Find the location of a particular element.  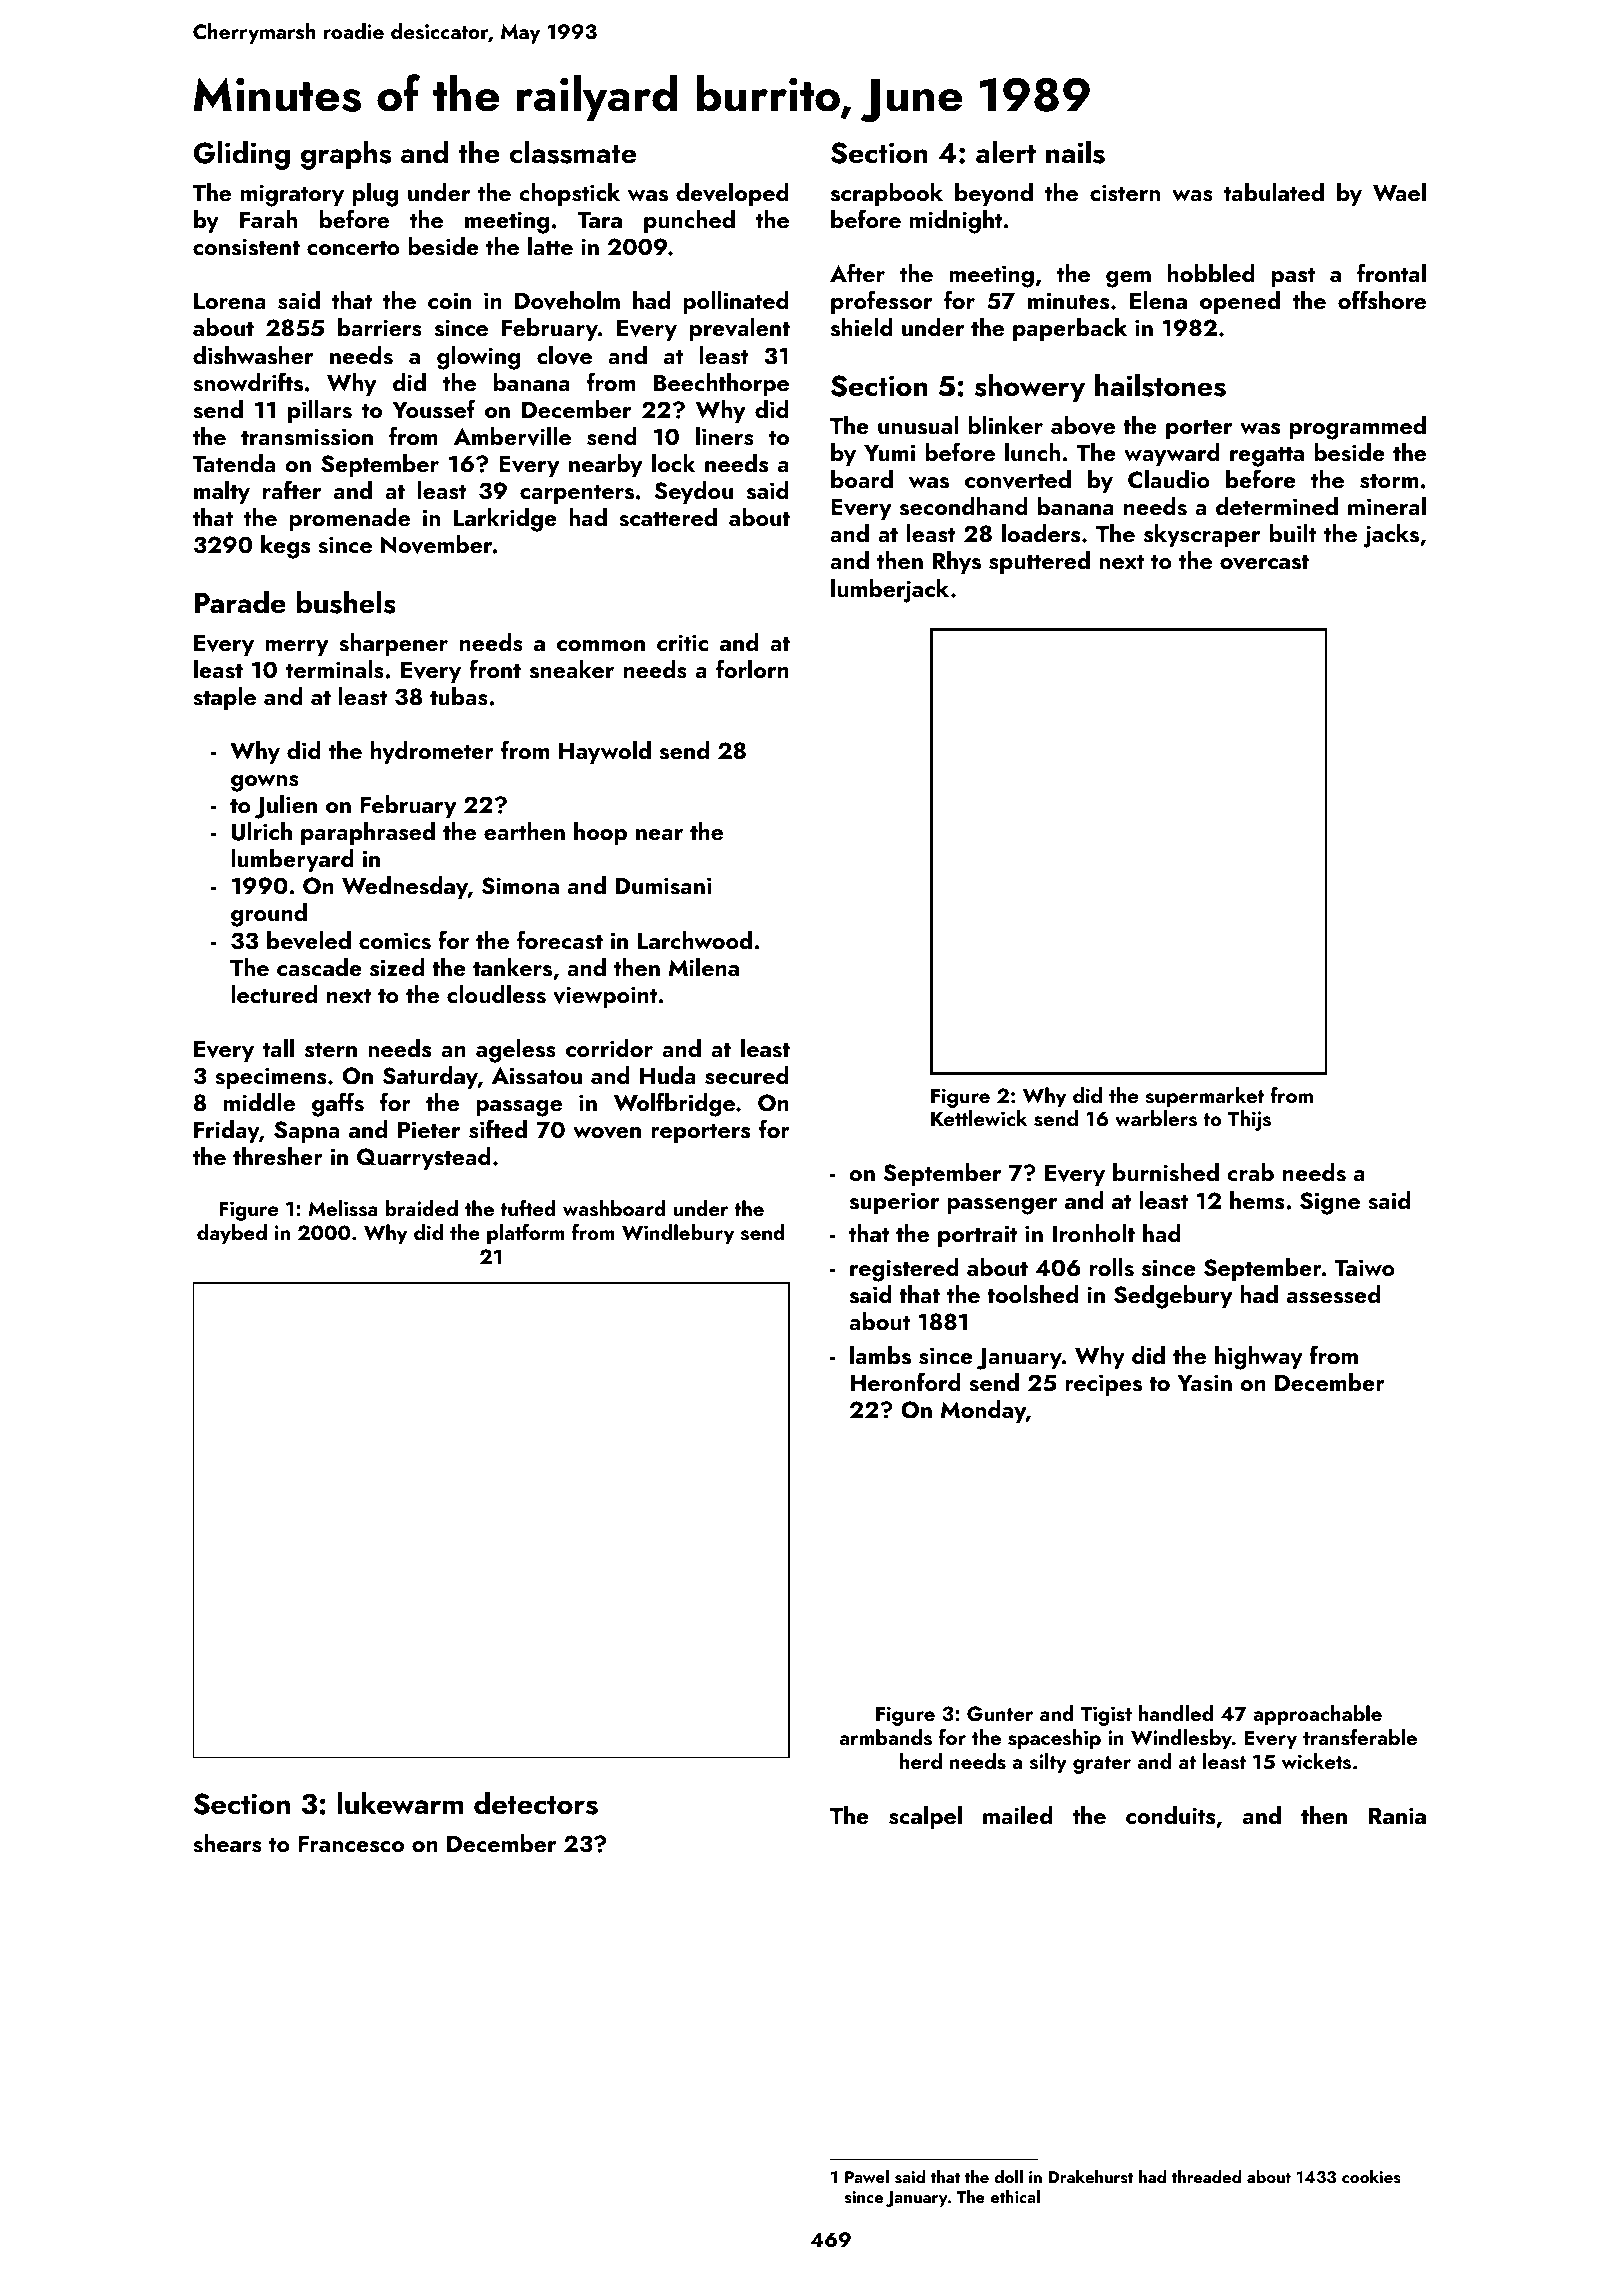

threaded is located at coordinates (1206, 2176).
